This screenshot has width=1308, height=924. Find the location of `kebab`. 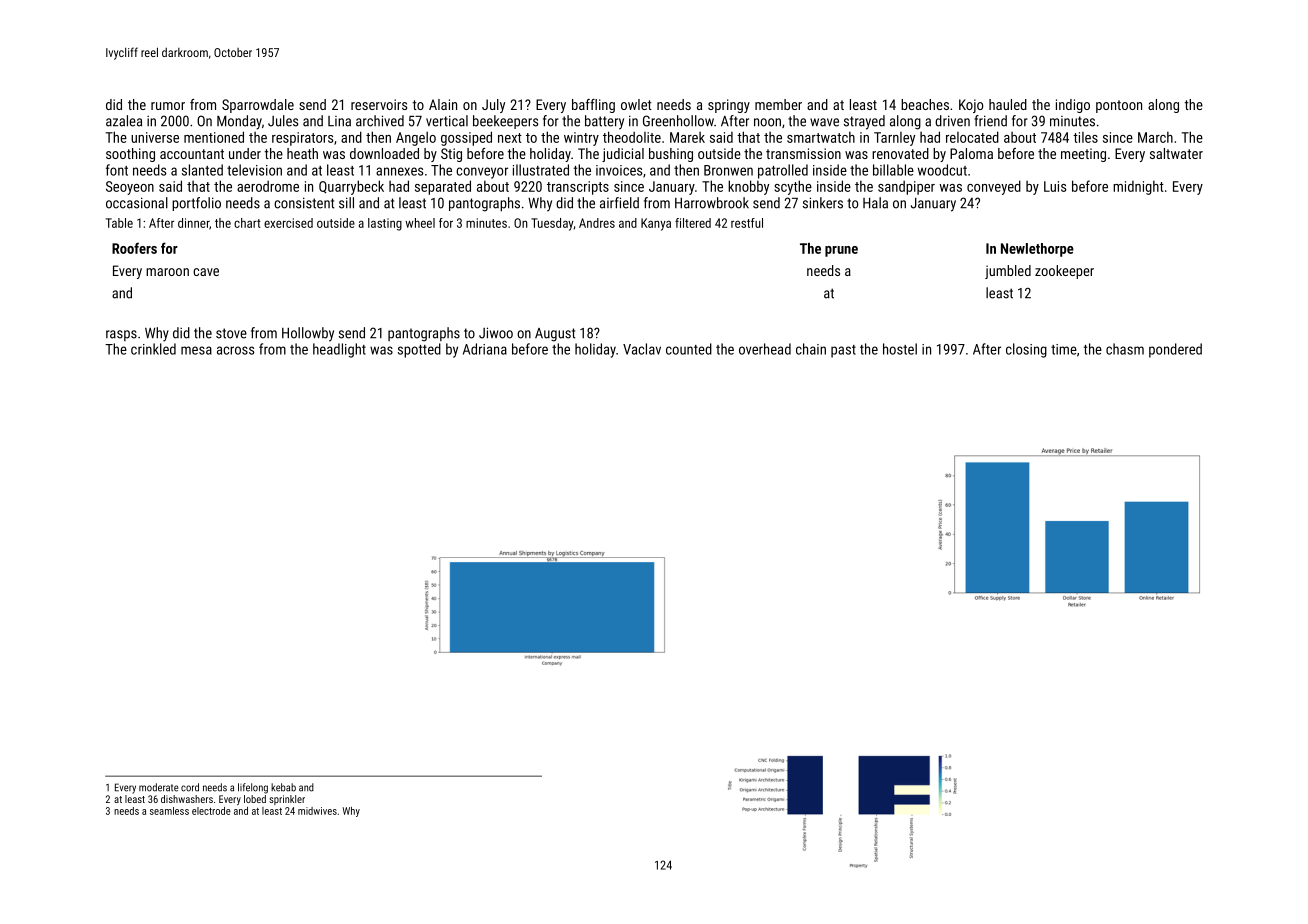

kebab is located at coordinates (283, 787).
